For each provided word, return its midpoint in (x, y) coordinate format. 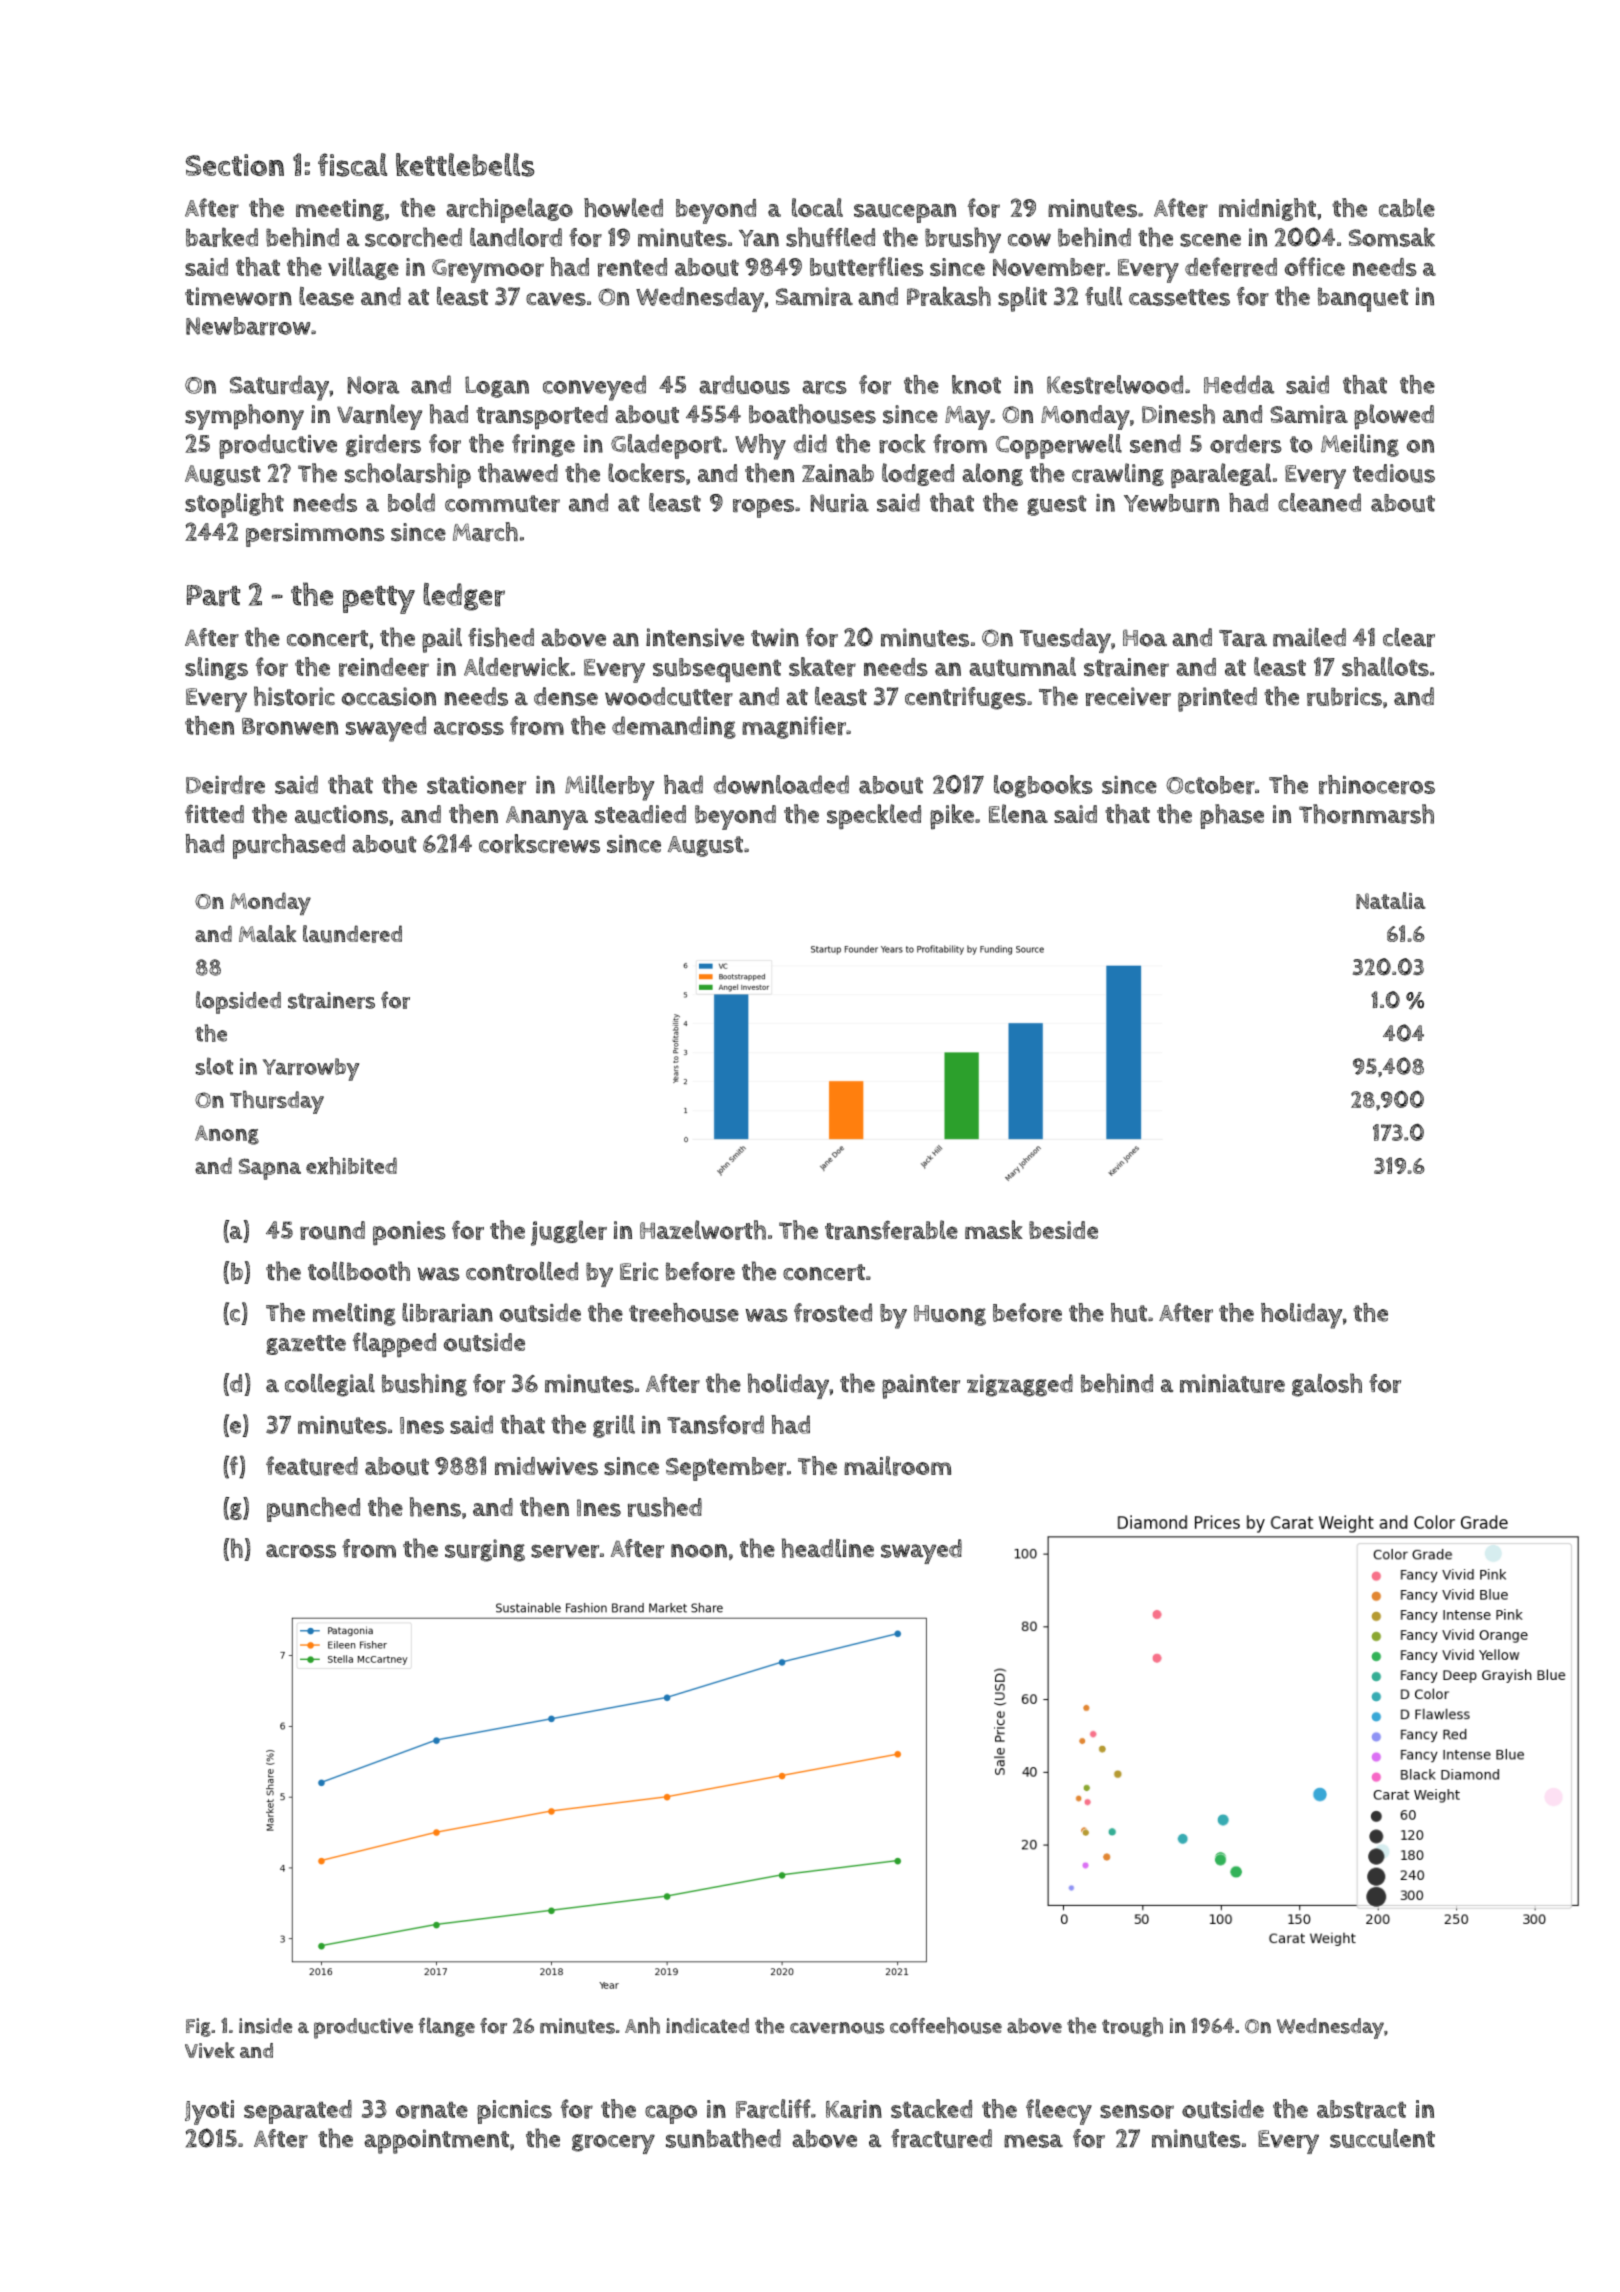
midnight (1267, 209)
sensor (1137, 2111)
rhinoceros (1377, 784)
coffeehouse (946, 2025)
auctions (341, 814)
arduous (744, 384)
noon (699, 1551)
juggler (569, 1233)
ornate (432, 2110)
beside (1063, 1230)
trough (1132, 2027)
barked (222, 237)
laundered (352, 934)
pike (952, 817)
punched (313, 1509)
